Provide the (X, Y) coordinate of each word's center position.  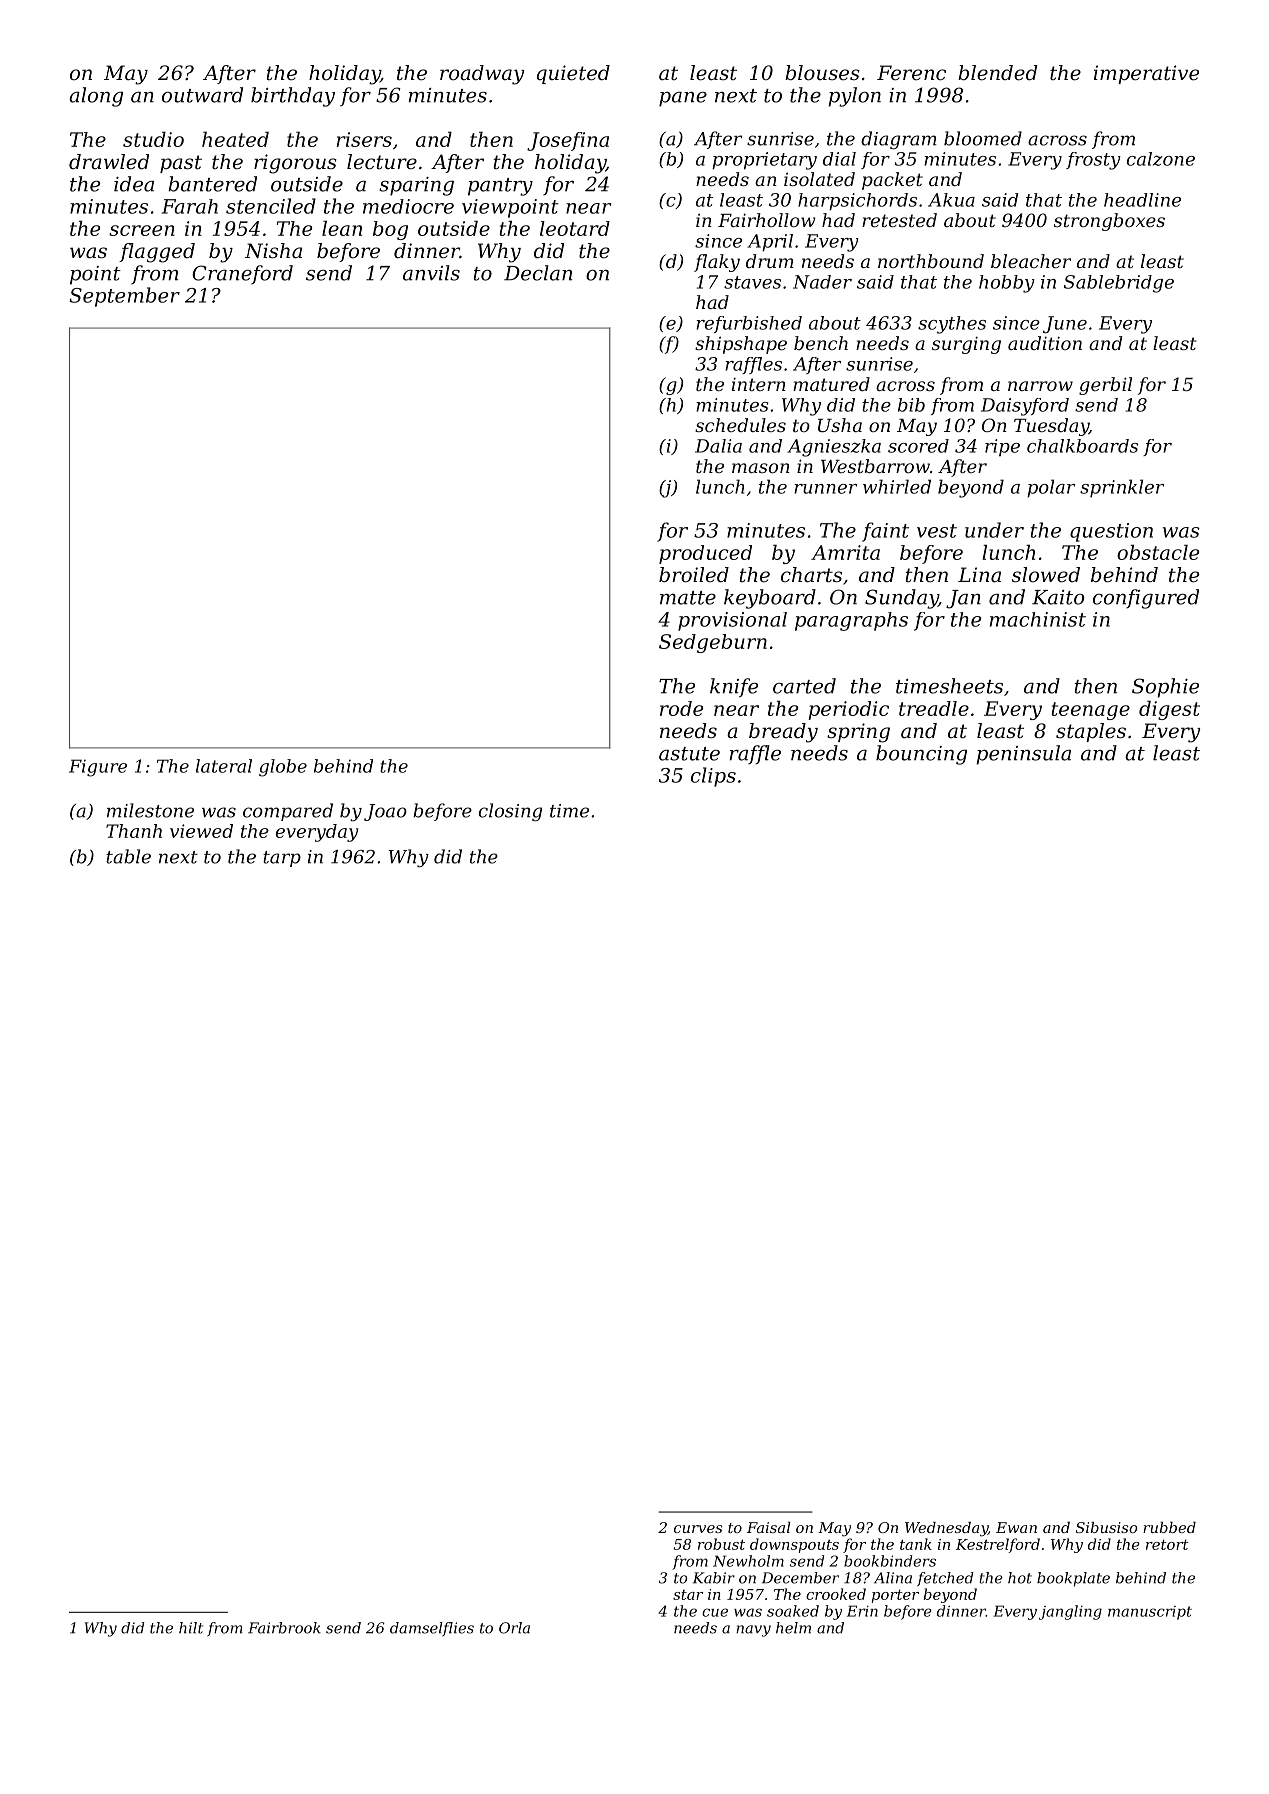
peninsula (1024, 755)
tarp (282, 859)
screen (142, 230)
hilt (191, 1628)
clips (713, 777)
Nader (822, 282)
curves (698, 1529)
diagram (899, 140)
